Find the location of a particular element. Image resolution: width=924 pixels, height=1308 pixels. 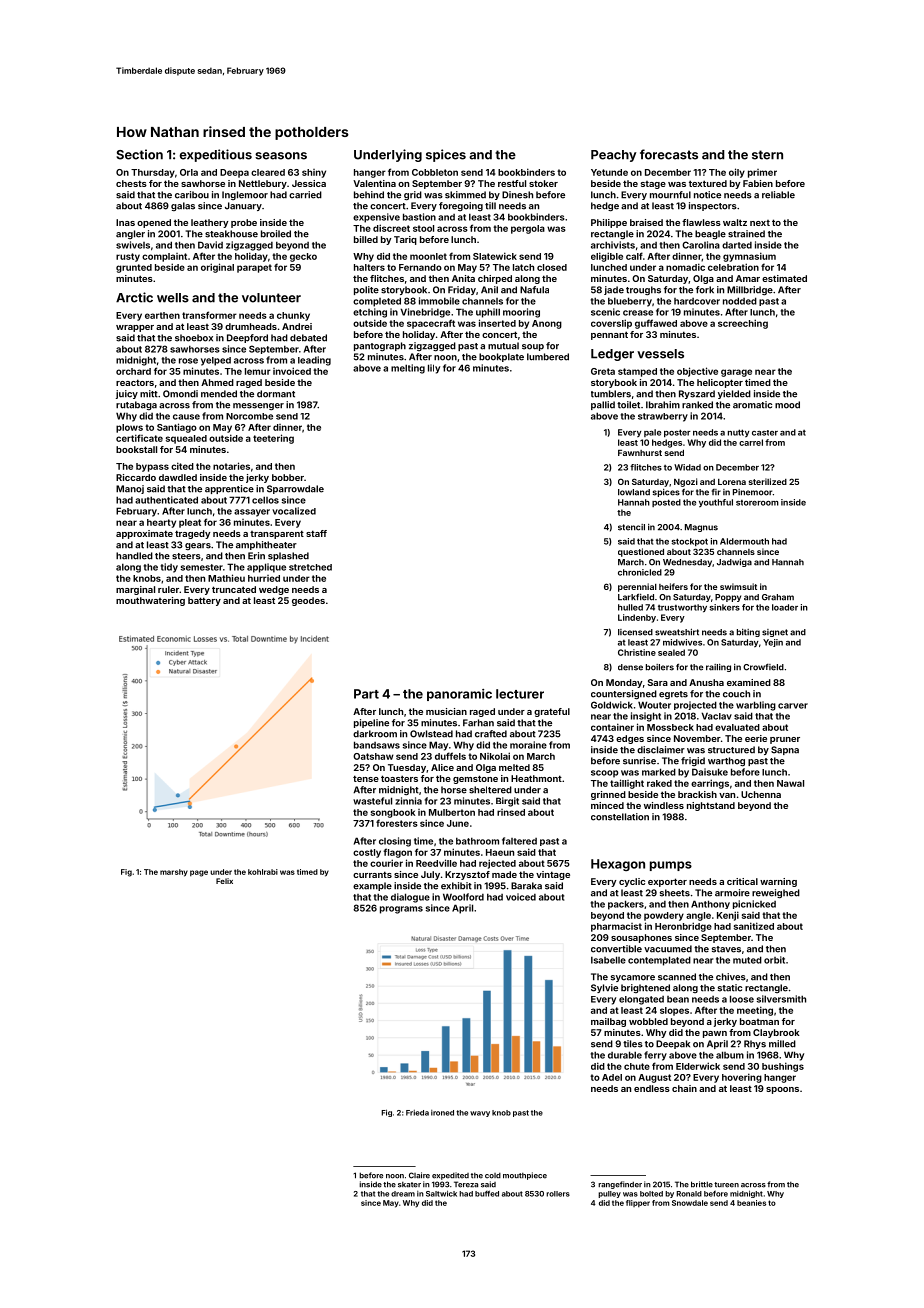

Cobbleton is located at coordinates (435, 172).
